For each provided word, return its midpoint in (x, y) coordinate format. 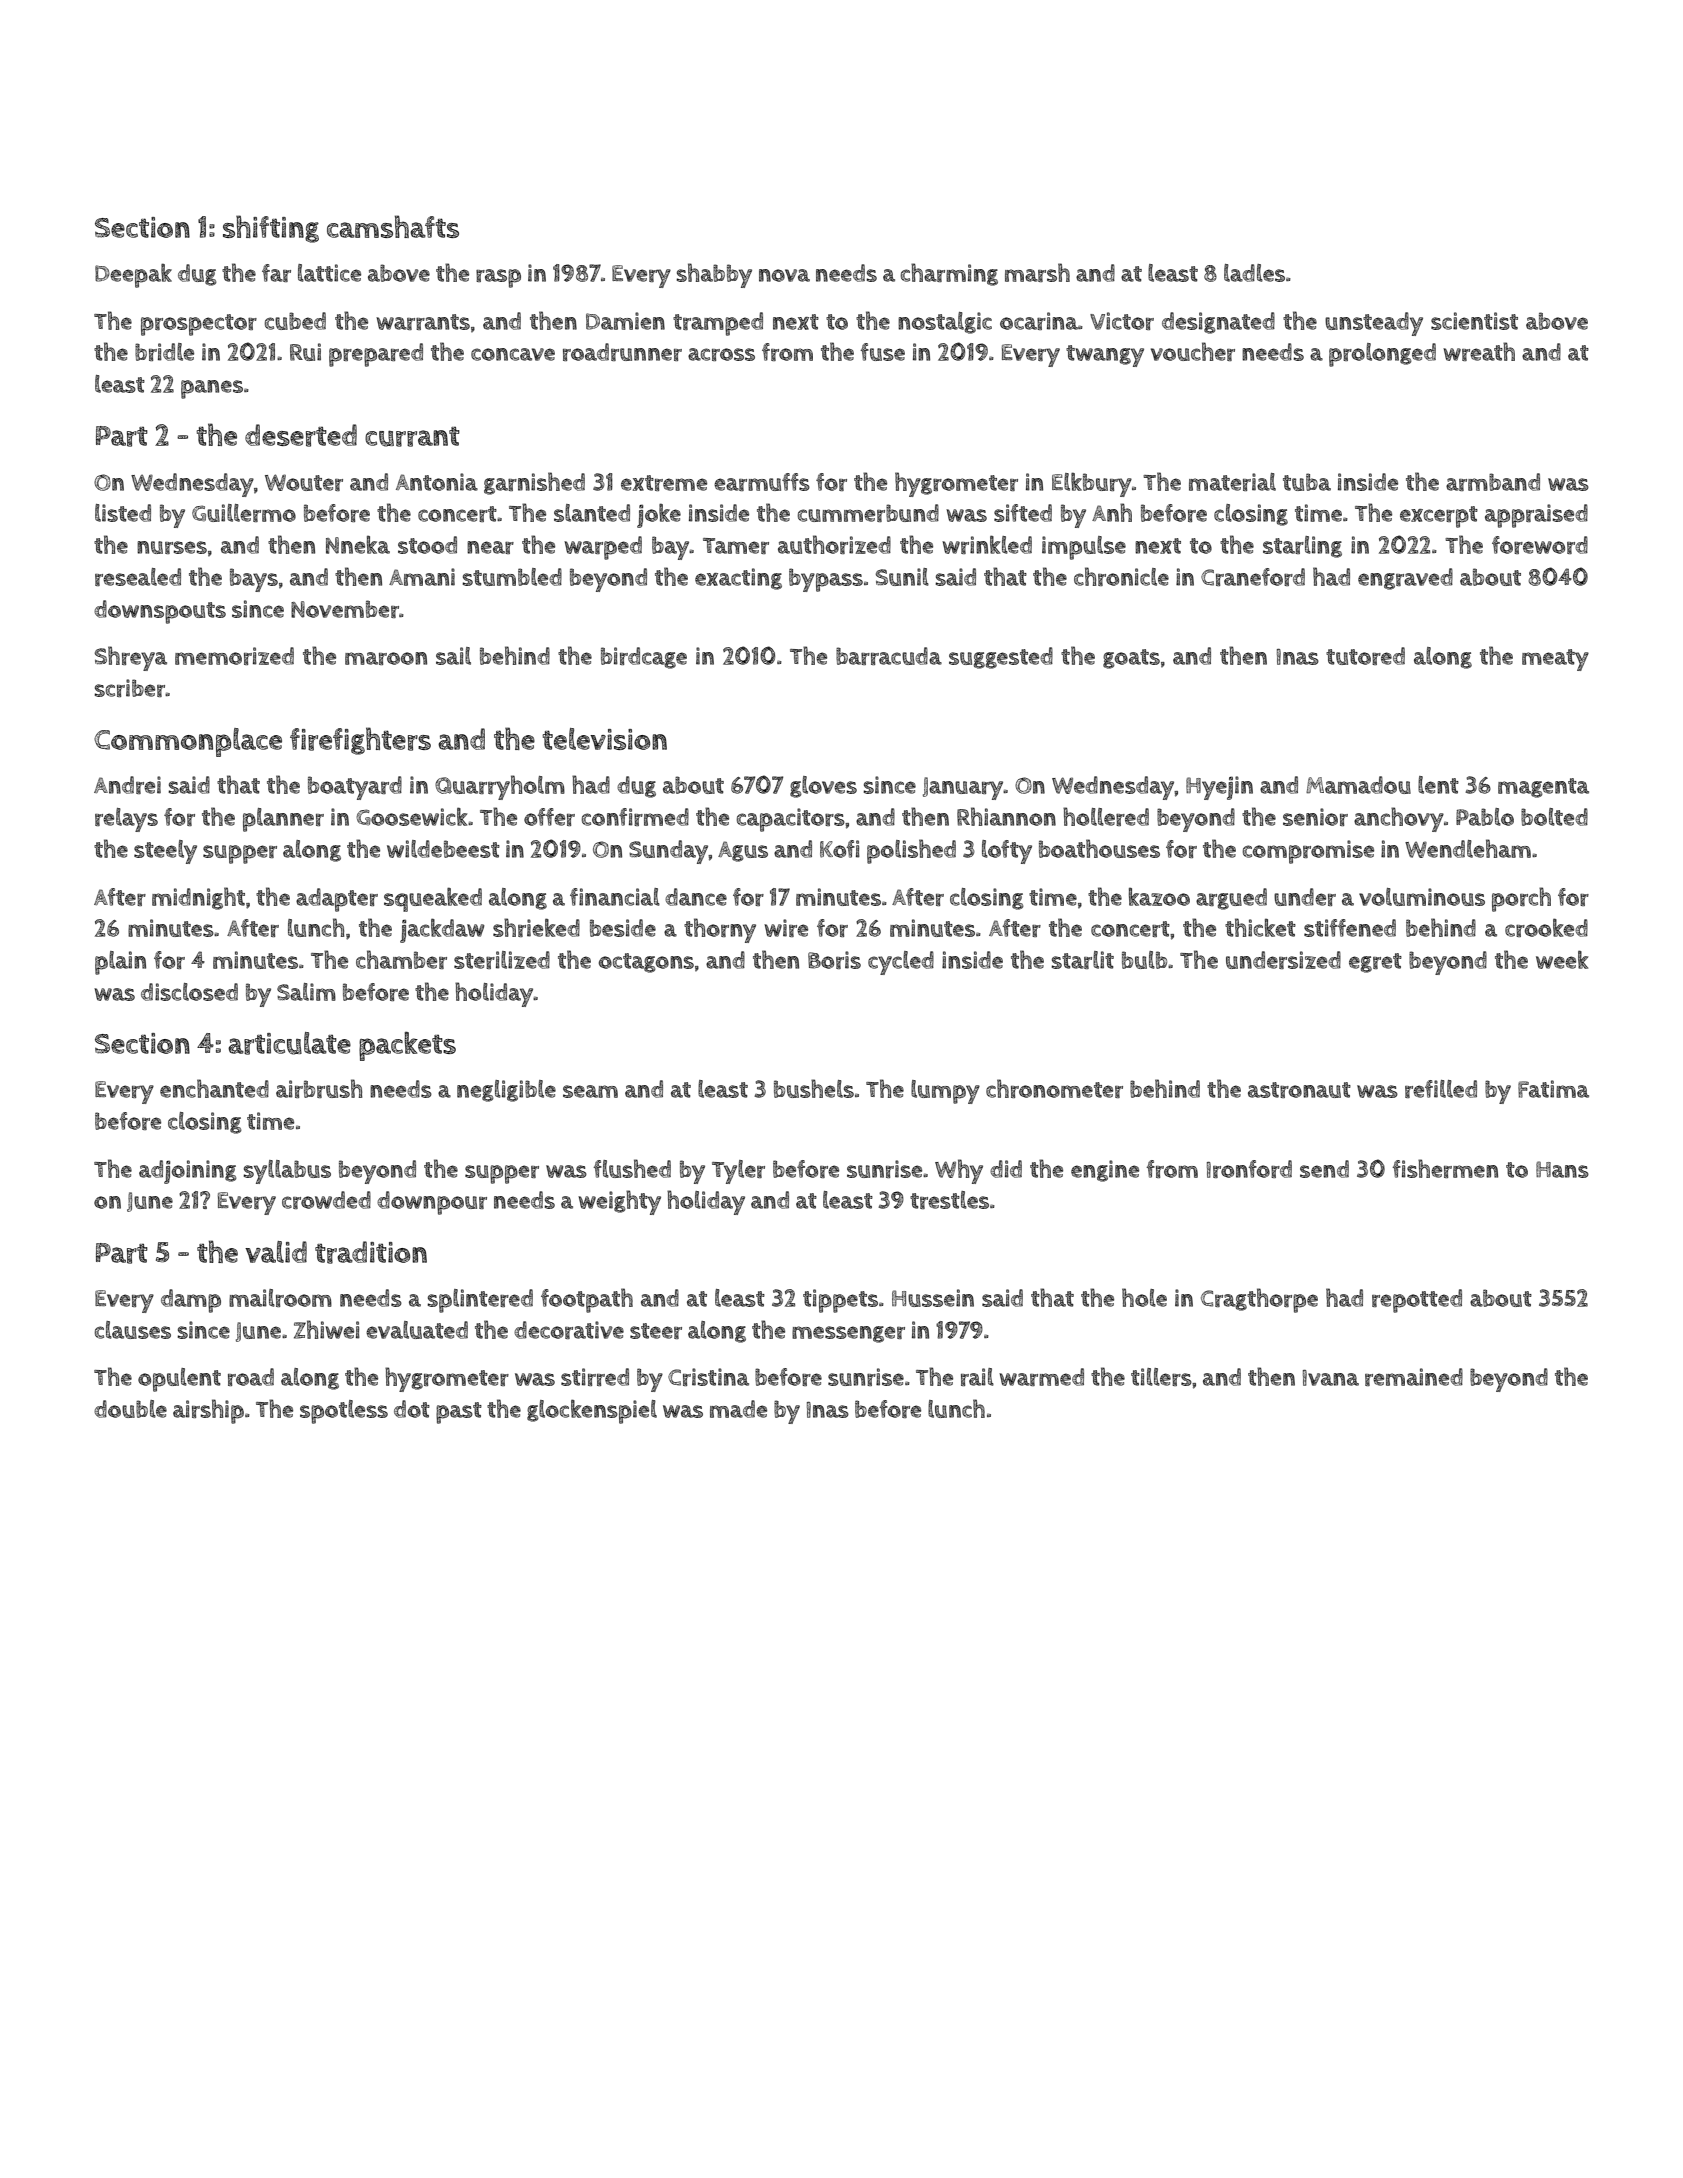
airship (208, 1411)
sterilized (502, 960)
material (1232, 482)
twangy (1105, 356)
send (1324, 1169)
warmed (1041, 1377)
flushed (632, 1168)
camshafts (393, 226)
